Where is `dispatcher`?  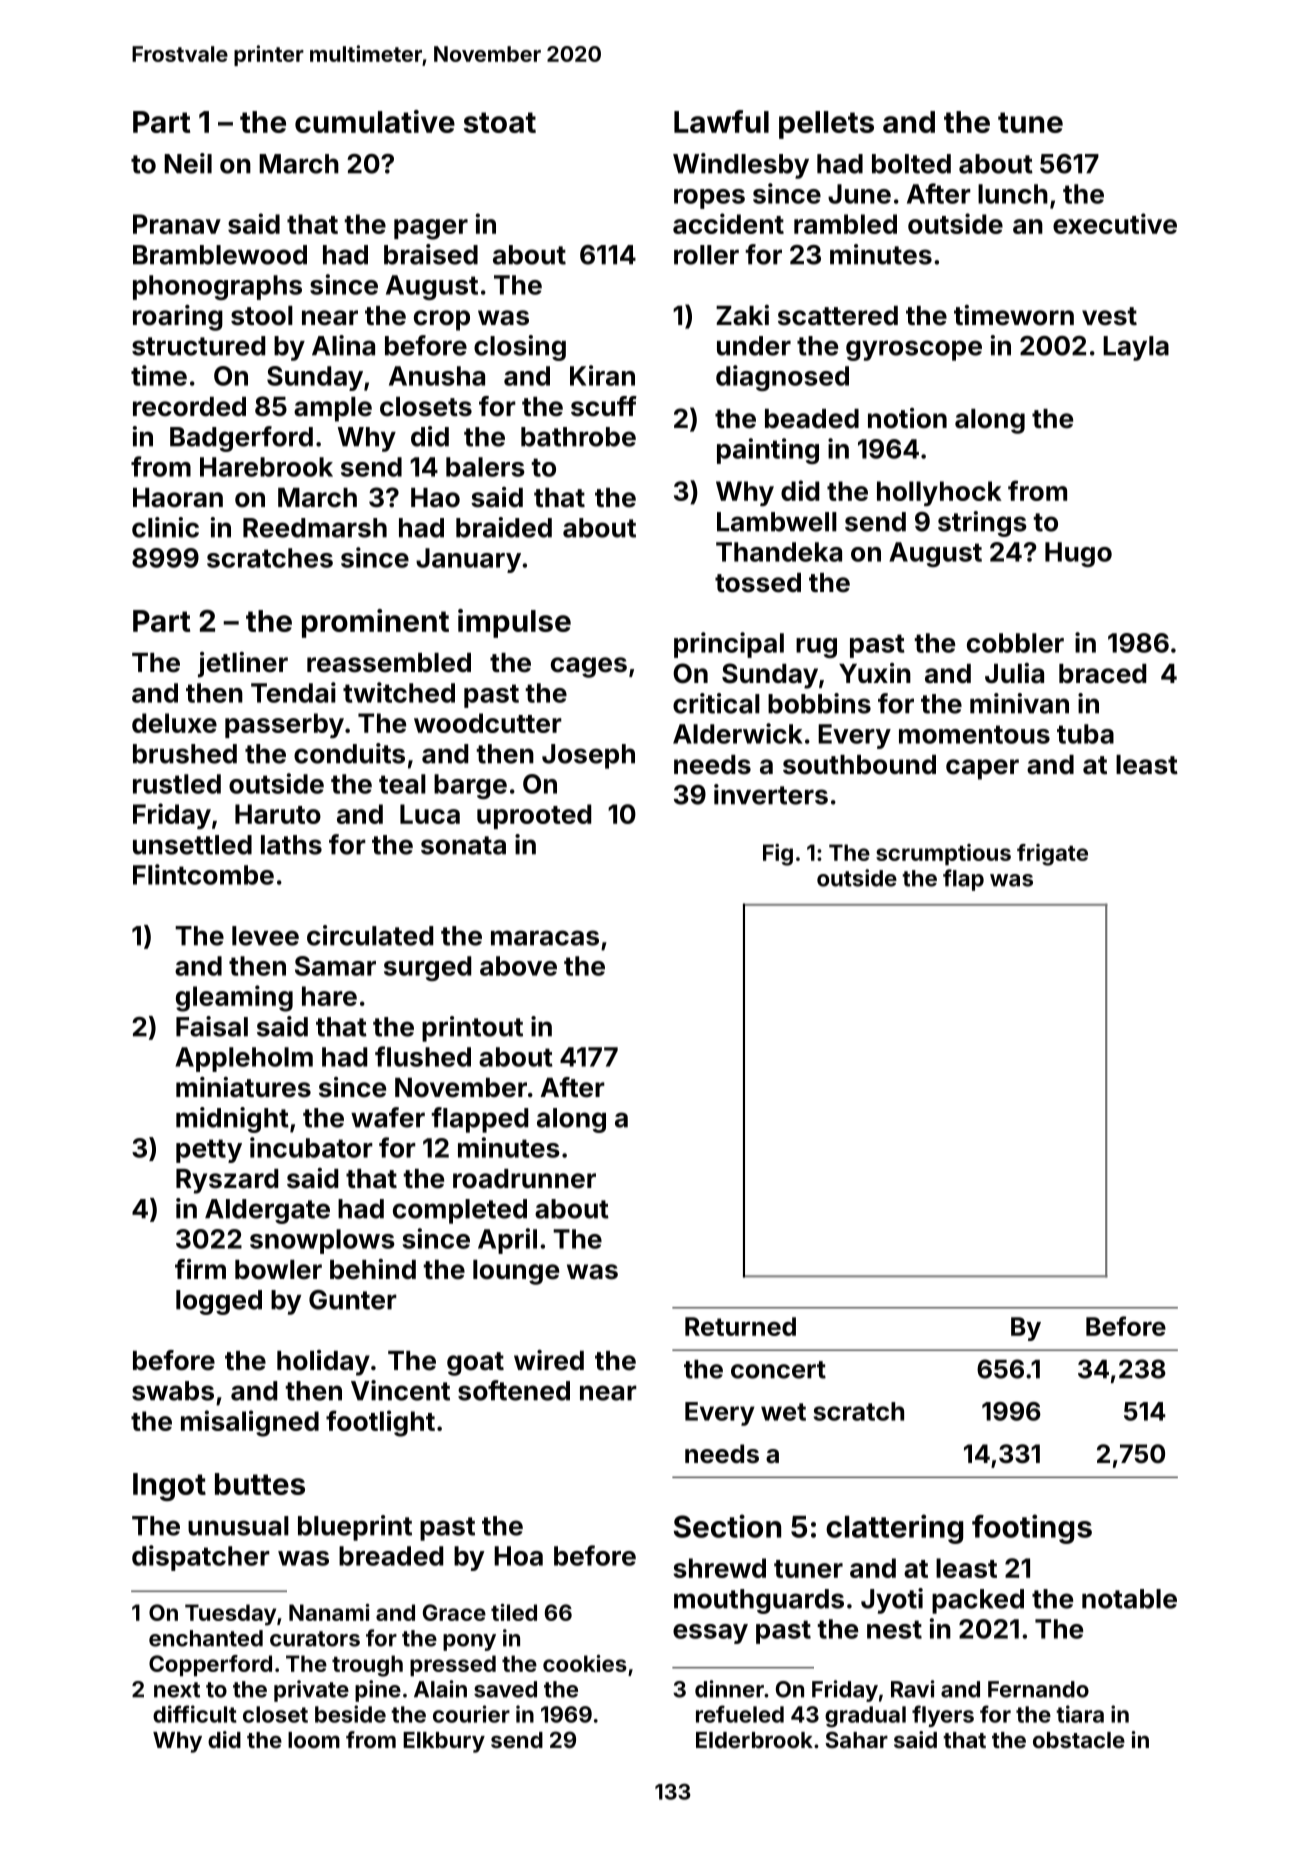
dispatcher is located at coordinates (201, 1558).
